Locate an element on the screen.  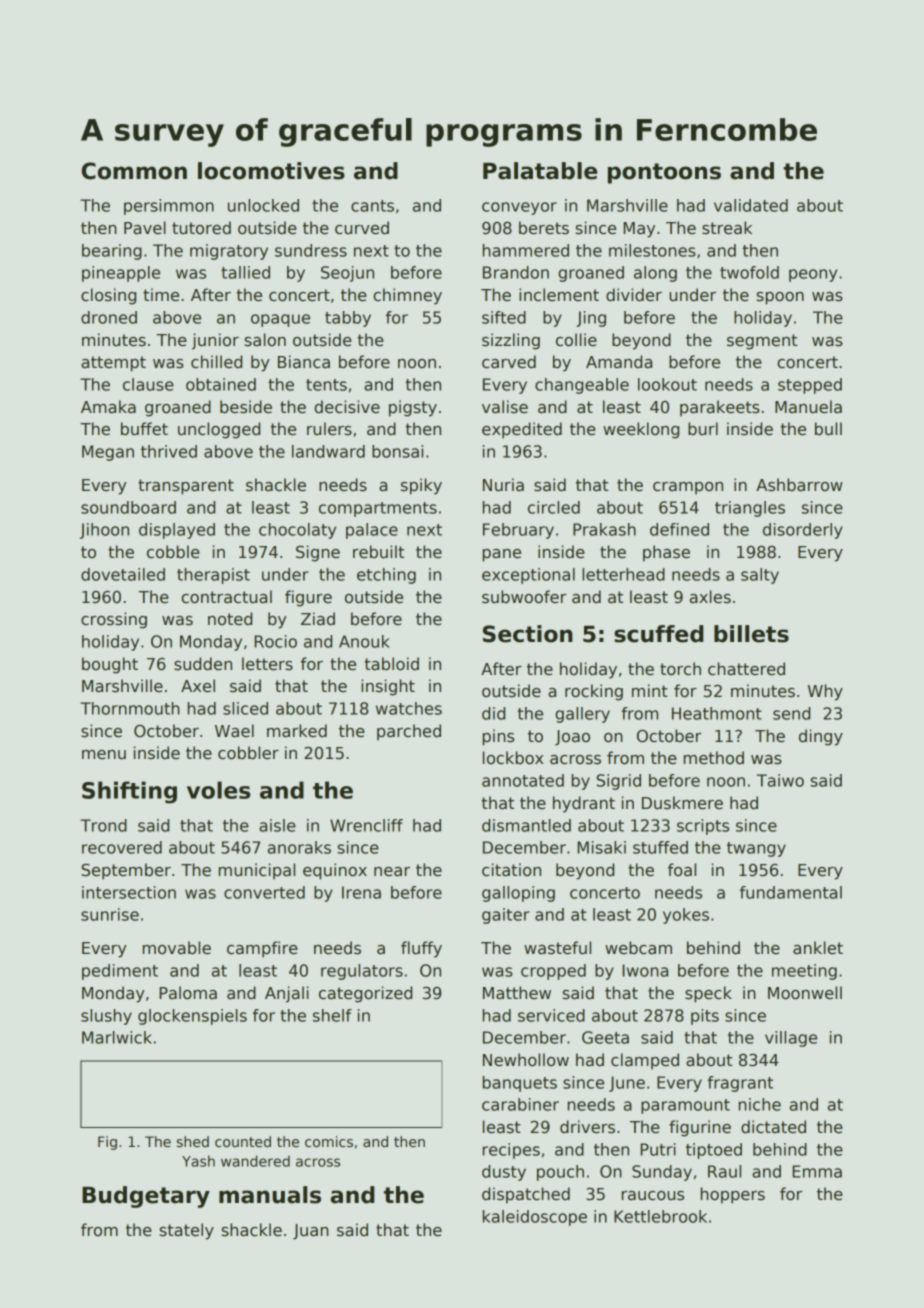
menu is located at coordinates (104, 755).
